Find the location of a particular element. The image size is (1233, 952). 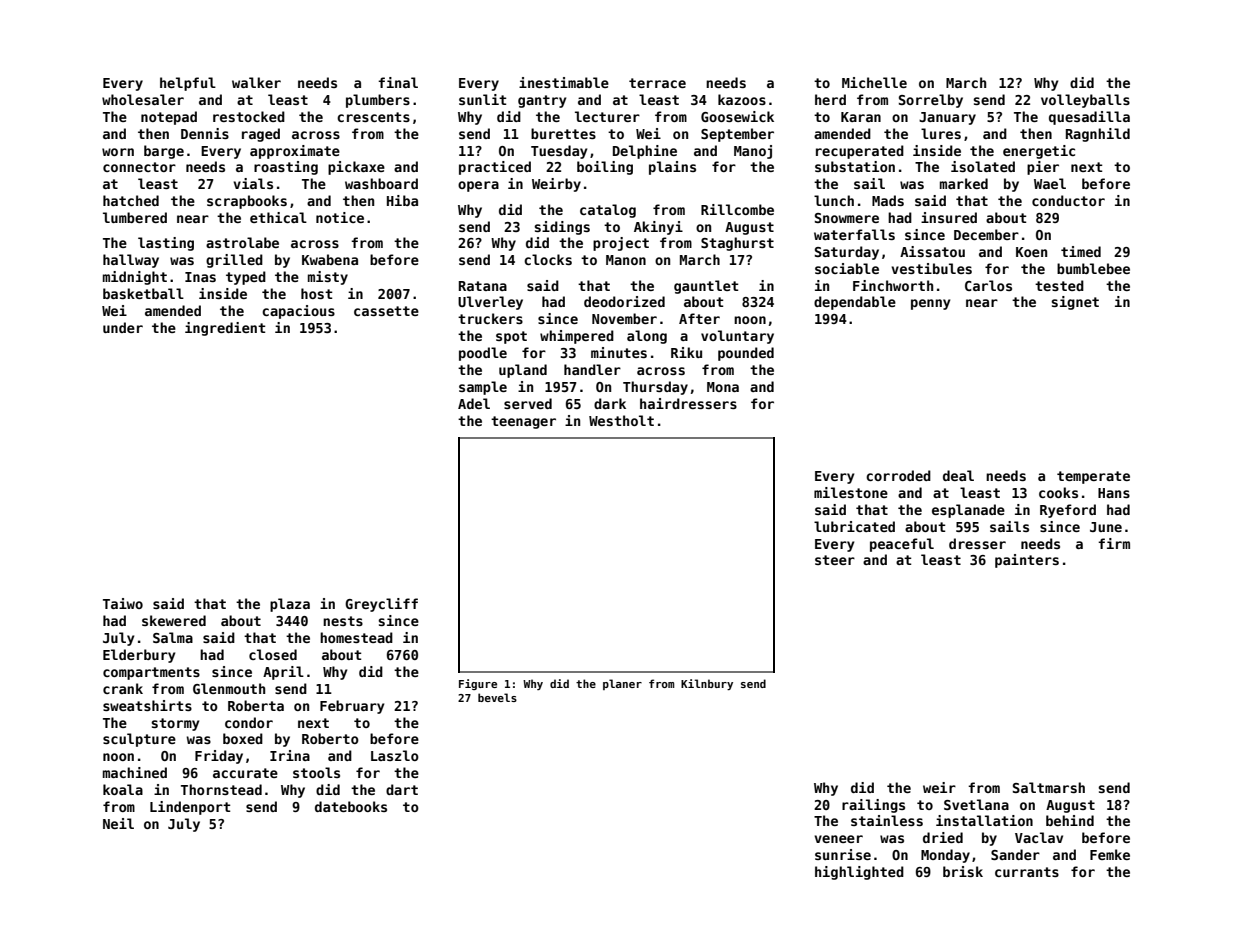

Adel is located at coordinates (474, 403).
